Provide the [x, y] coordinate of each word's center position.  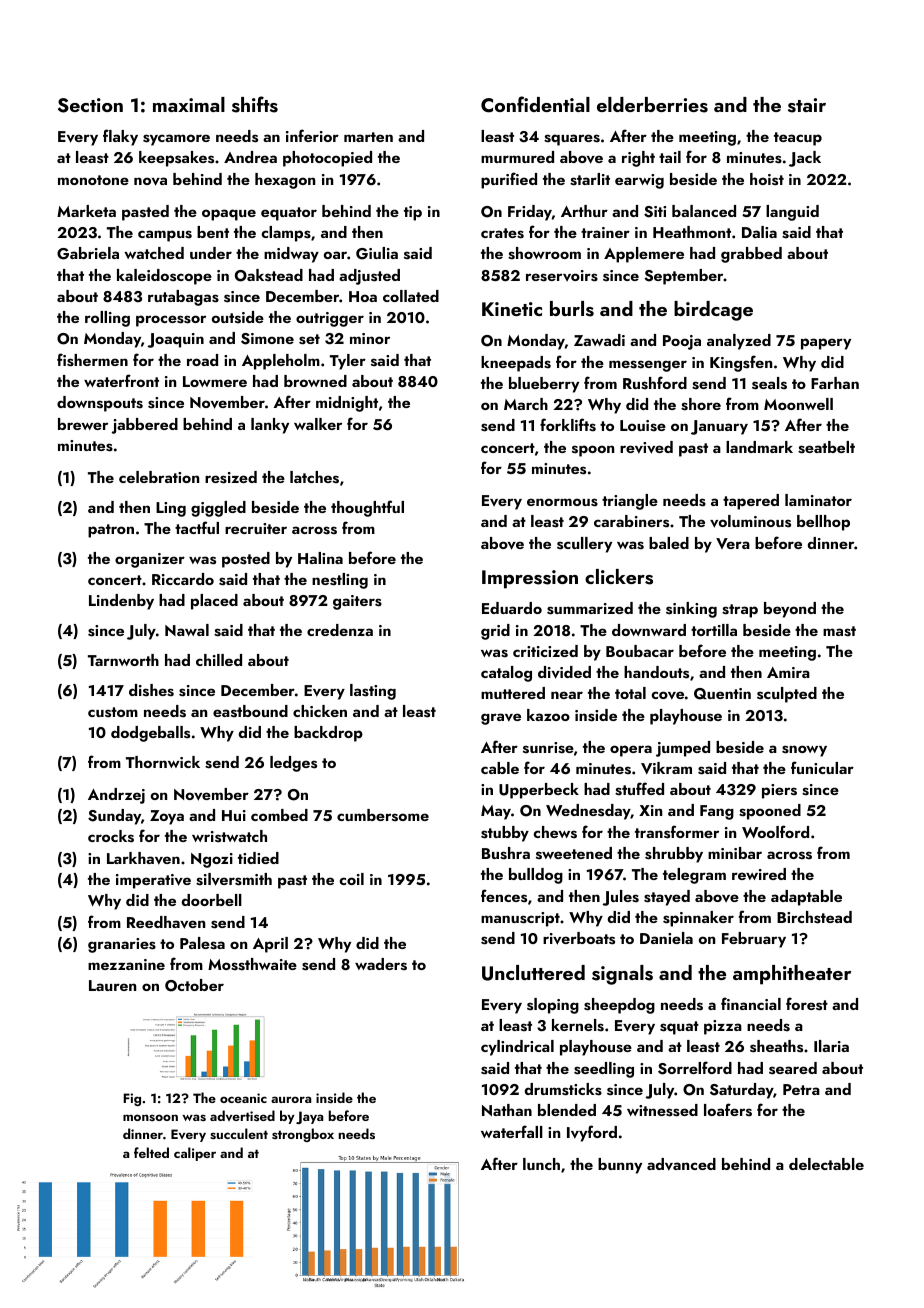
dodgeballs [150, 734]
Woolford [775, 831]
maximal [189, 104]
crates [502, 233]
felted [151, 1152]
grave [501, 719]
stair [807, 105]
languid [792, 213]
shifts [255, 104]
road [202, 360]
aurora [291, 1099]
